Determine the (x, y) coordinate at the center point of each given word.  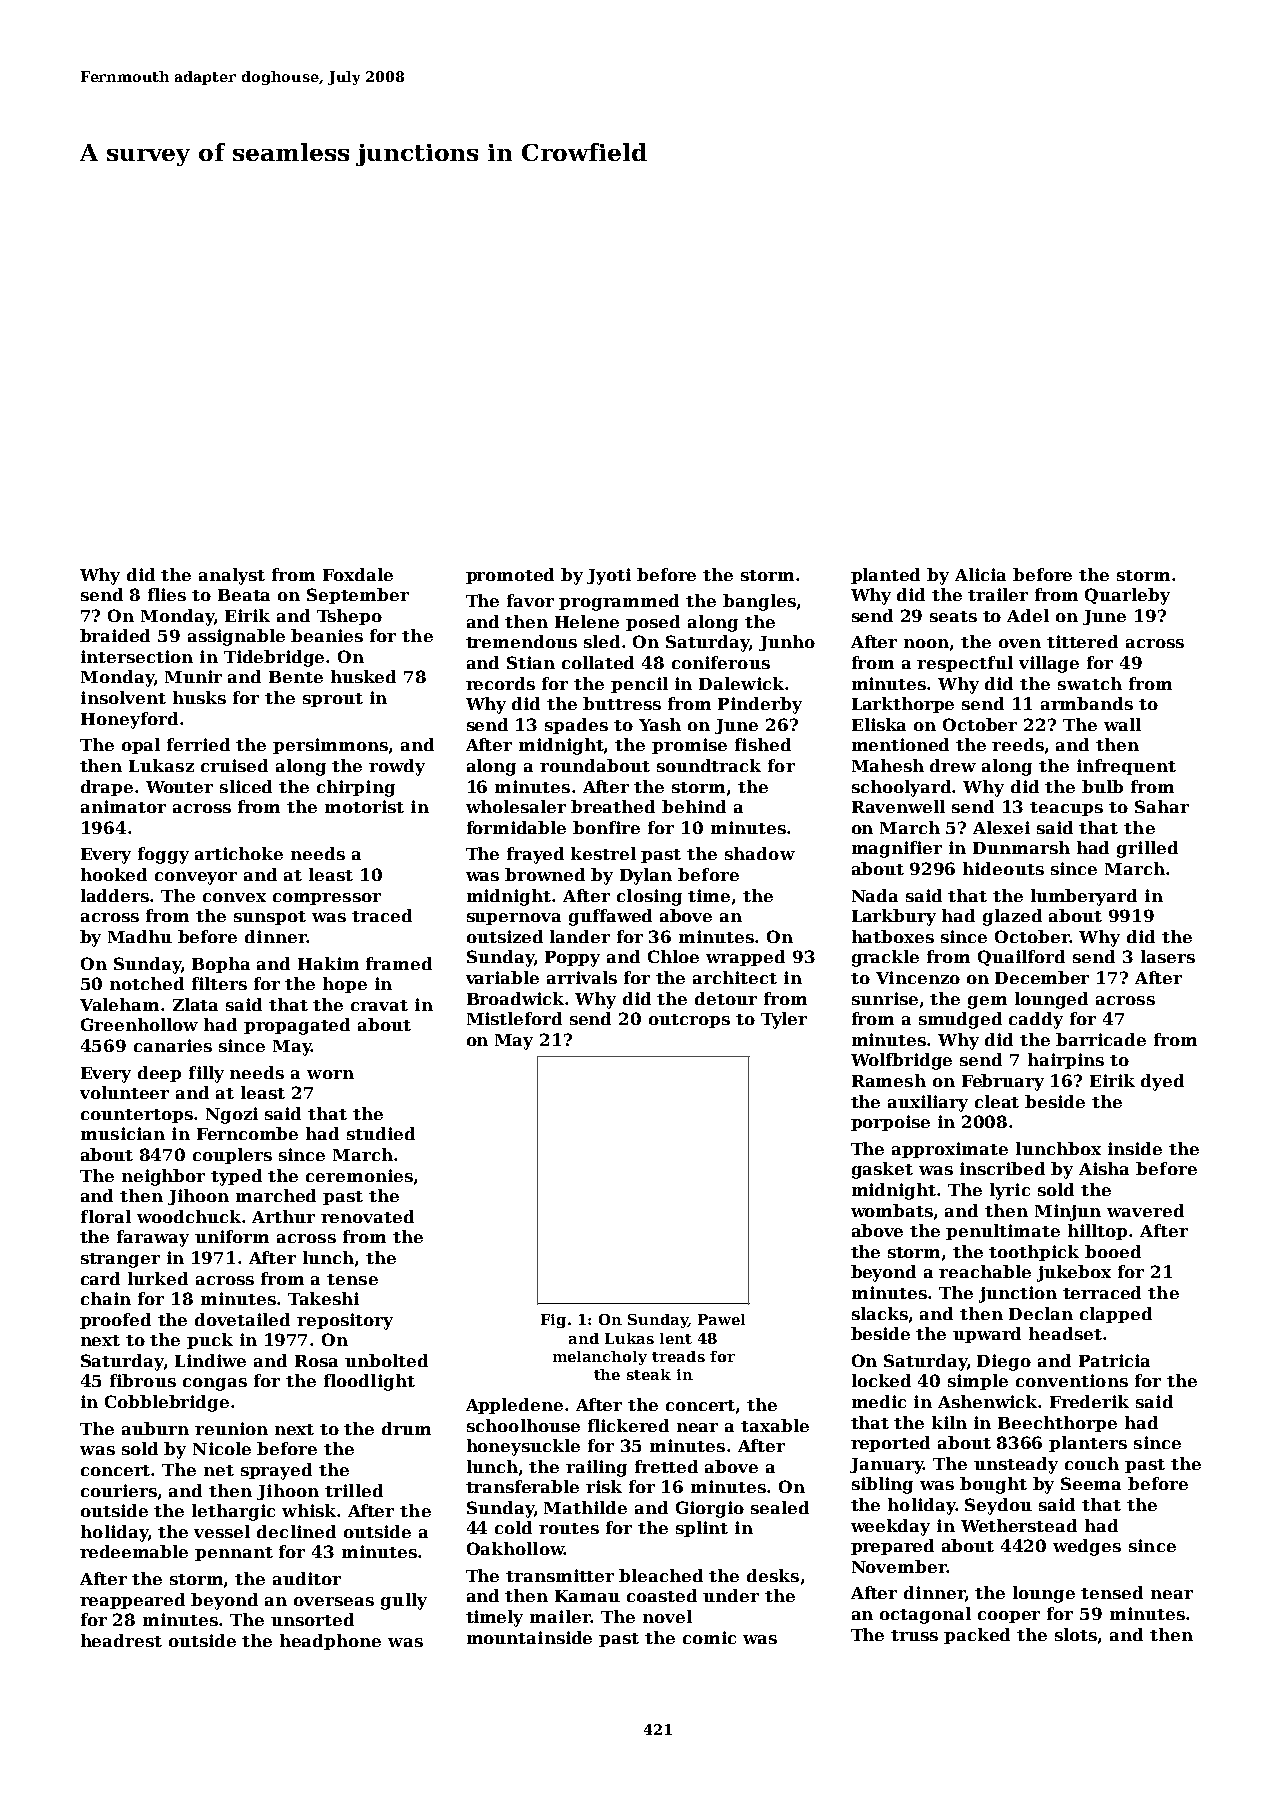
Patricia (1114, 1360)
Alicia (980, 574)
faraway (153, 1238)
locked (881, 1380)
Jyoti (609, 576)
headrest (121, 1640)
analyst (232, 576)
